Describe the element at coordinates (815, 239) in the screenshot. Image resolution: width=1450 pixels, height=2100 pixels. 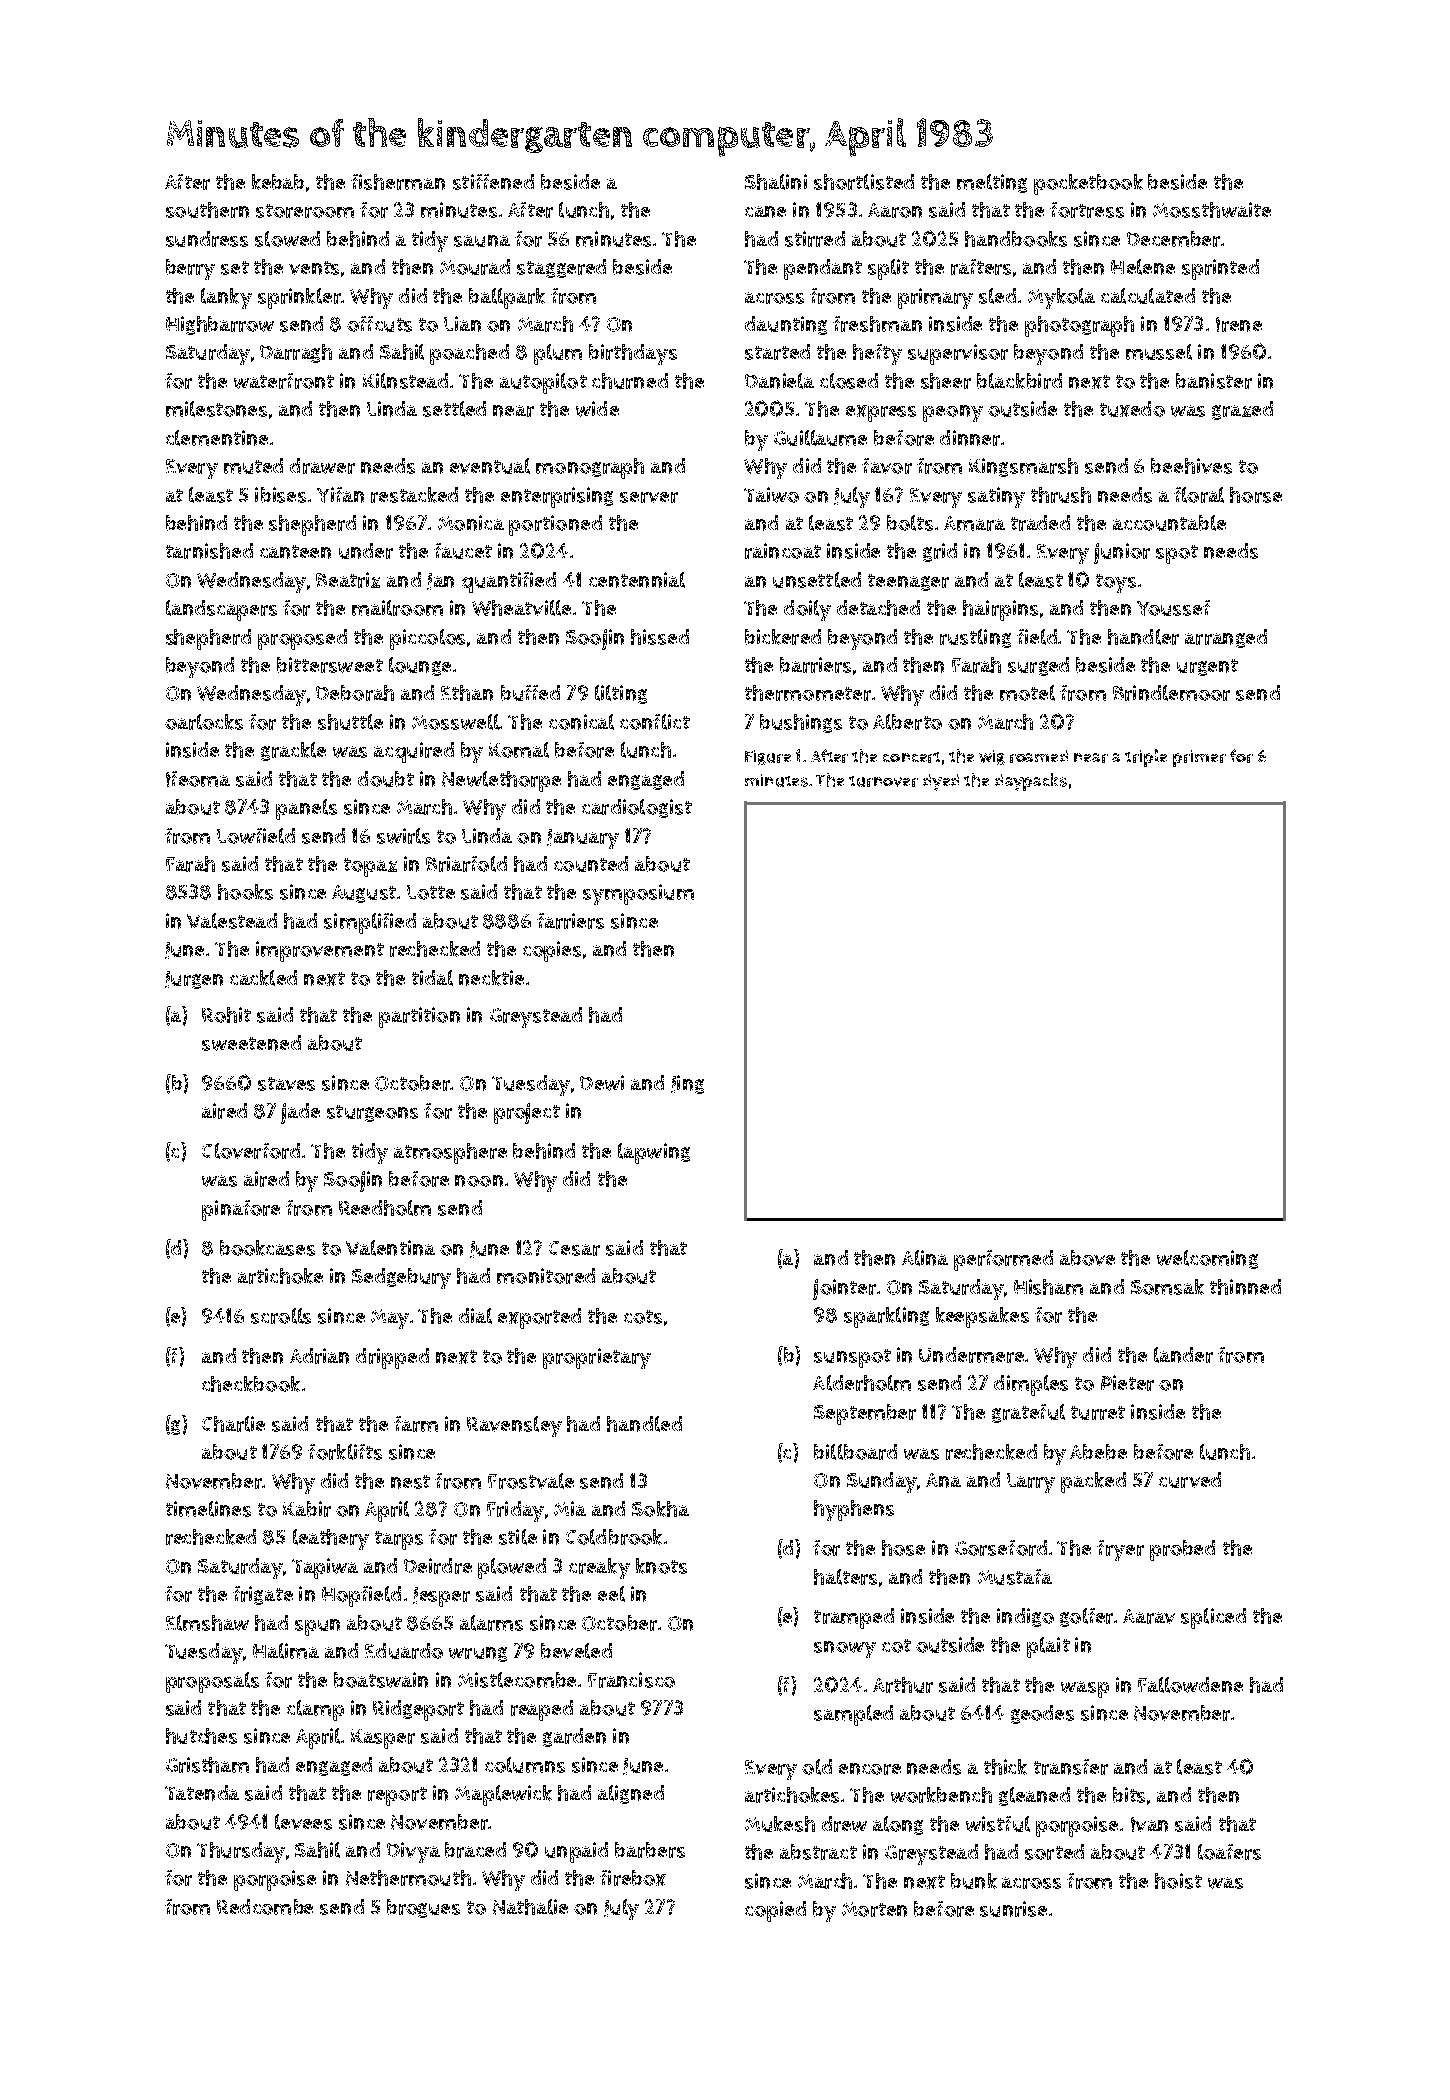
I see `stirred` at that location.
